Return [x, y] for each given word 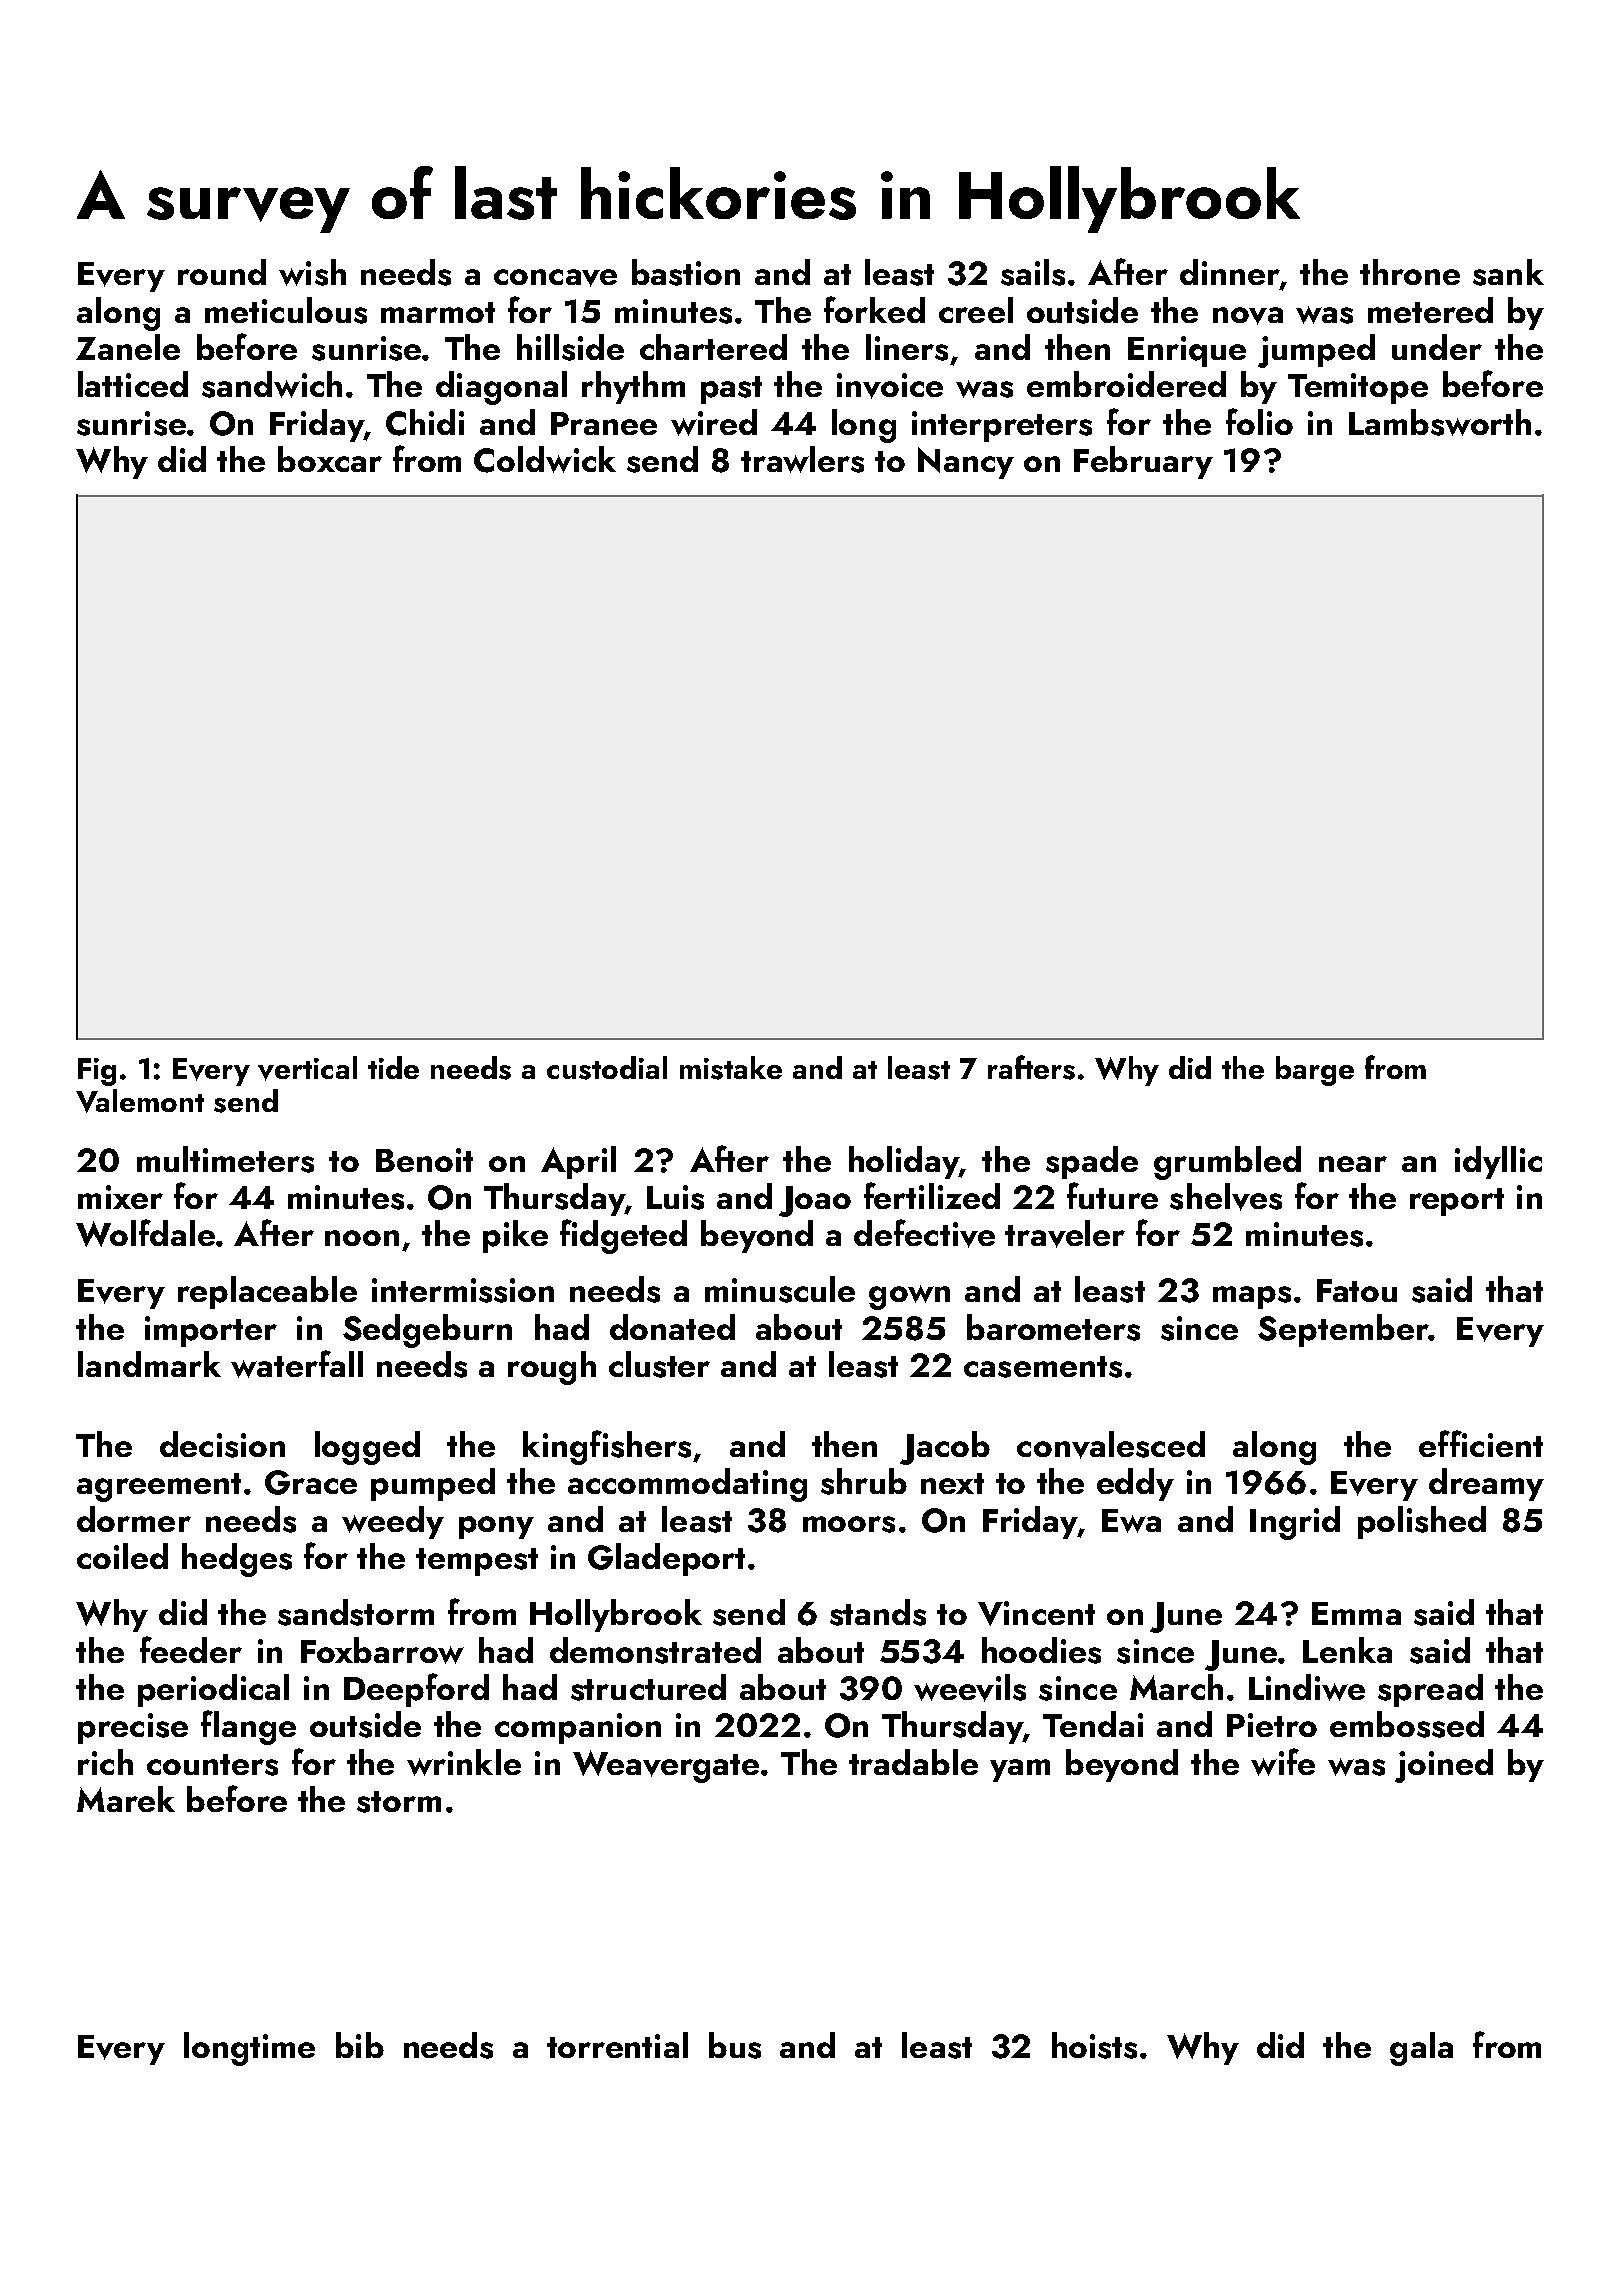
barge [1315, 1071]
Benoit [424, 1160]
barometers [1053, 1327]
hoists [1094, 2045]
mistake [731, 1068]
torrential [617, 2045]
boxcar [330, 459]
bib [360, 2045]
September [1343, 1330]
